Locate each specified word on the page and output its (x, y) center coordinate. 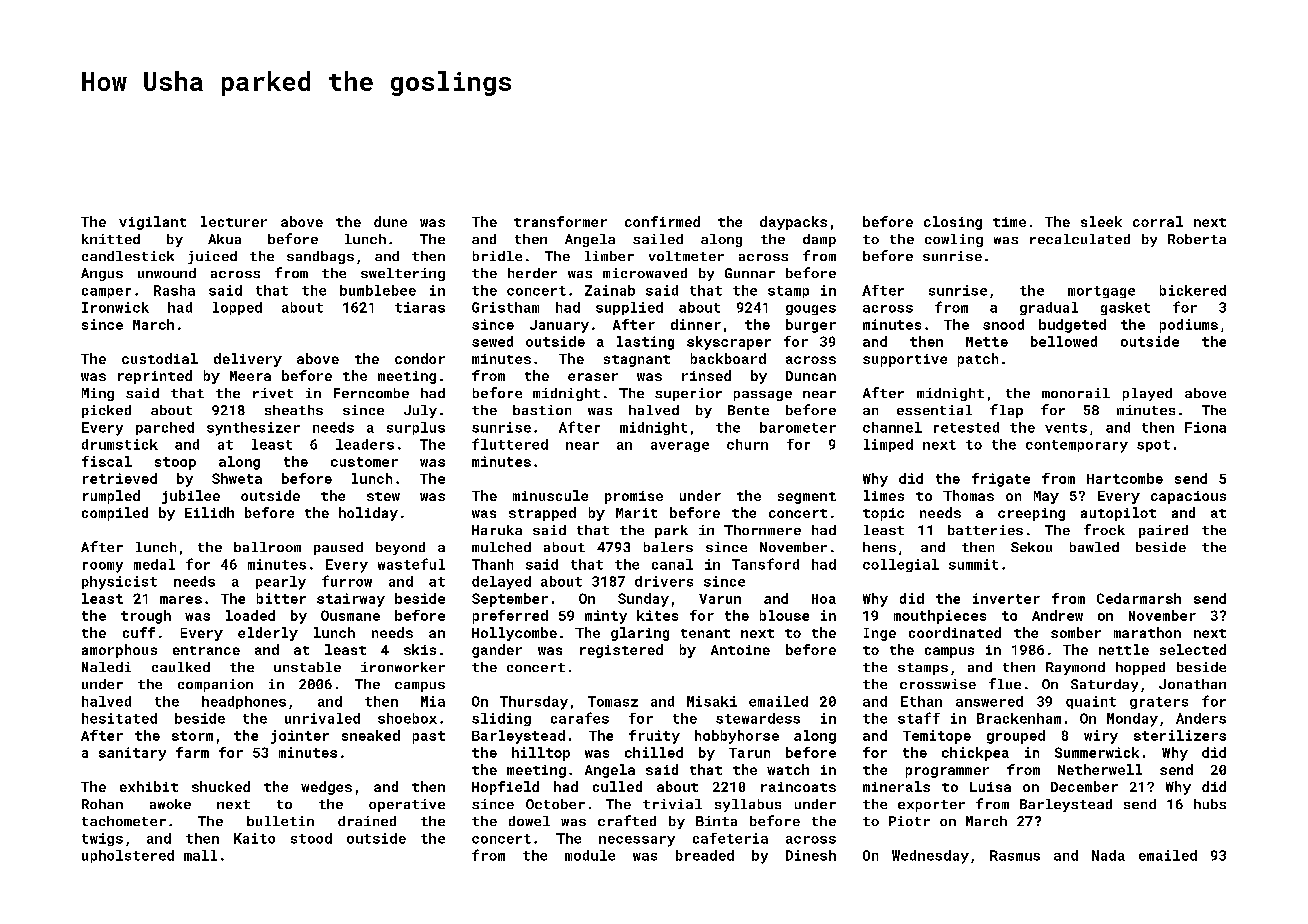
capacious (1188, 497)
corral (1158, 221)
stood (311, 838)
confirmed (662, 221)
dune (390, 221)
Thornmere (762, 530)
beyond (400, 548)
